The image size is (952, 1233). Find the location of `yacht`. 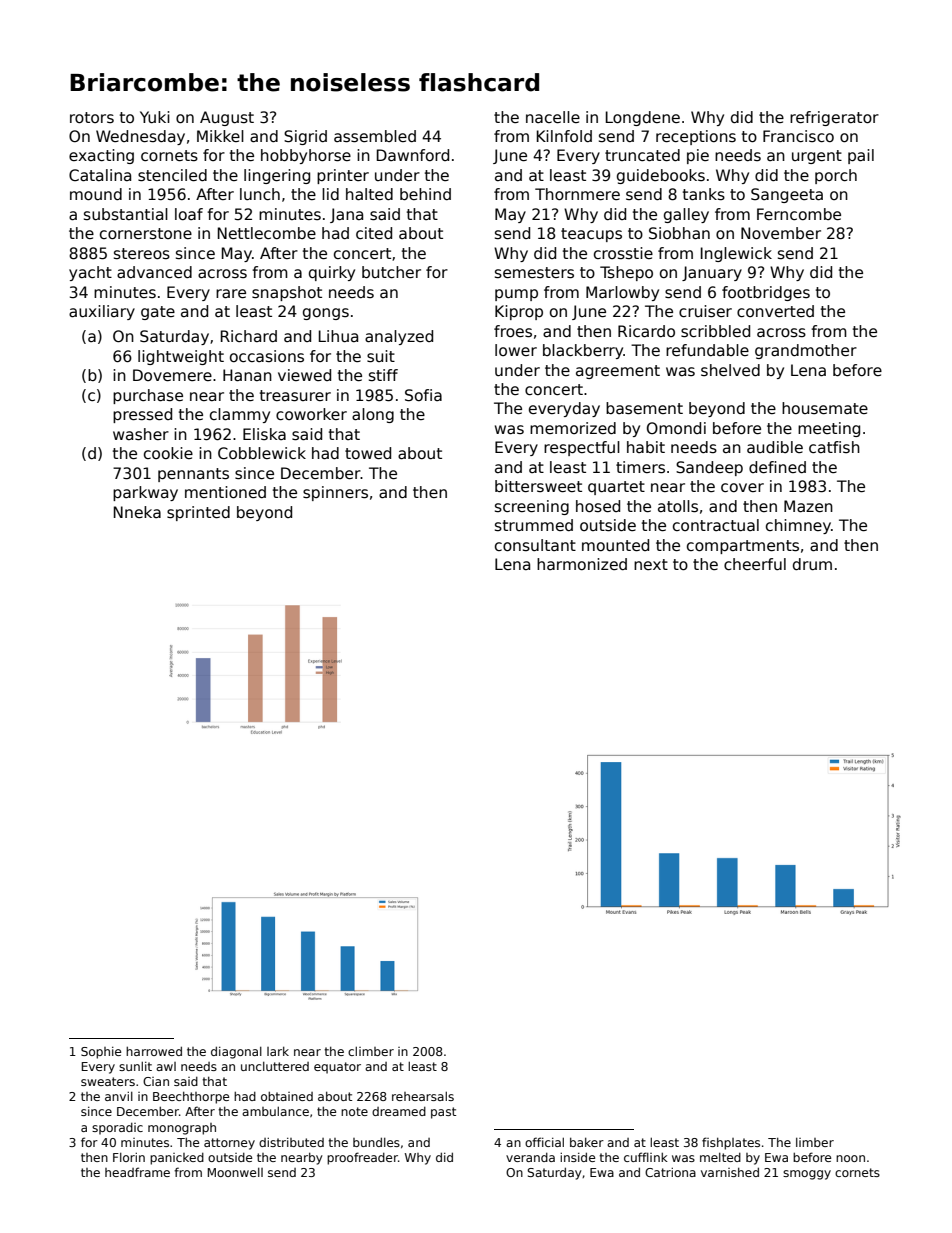

yacht is located at coordinates (90, 273).
